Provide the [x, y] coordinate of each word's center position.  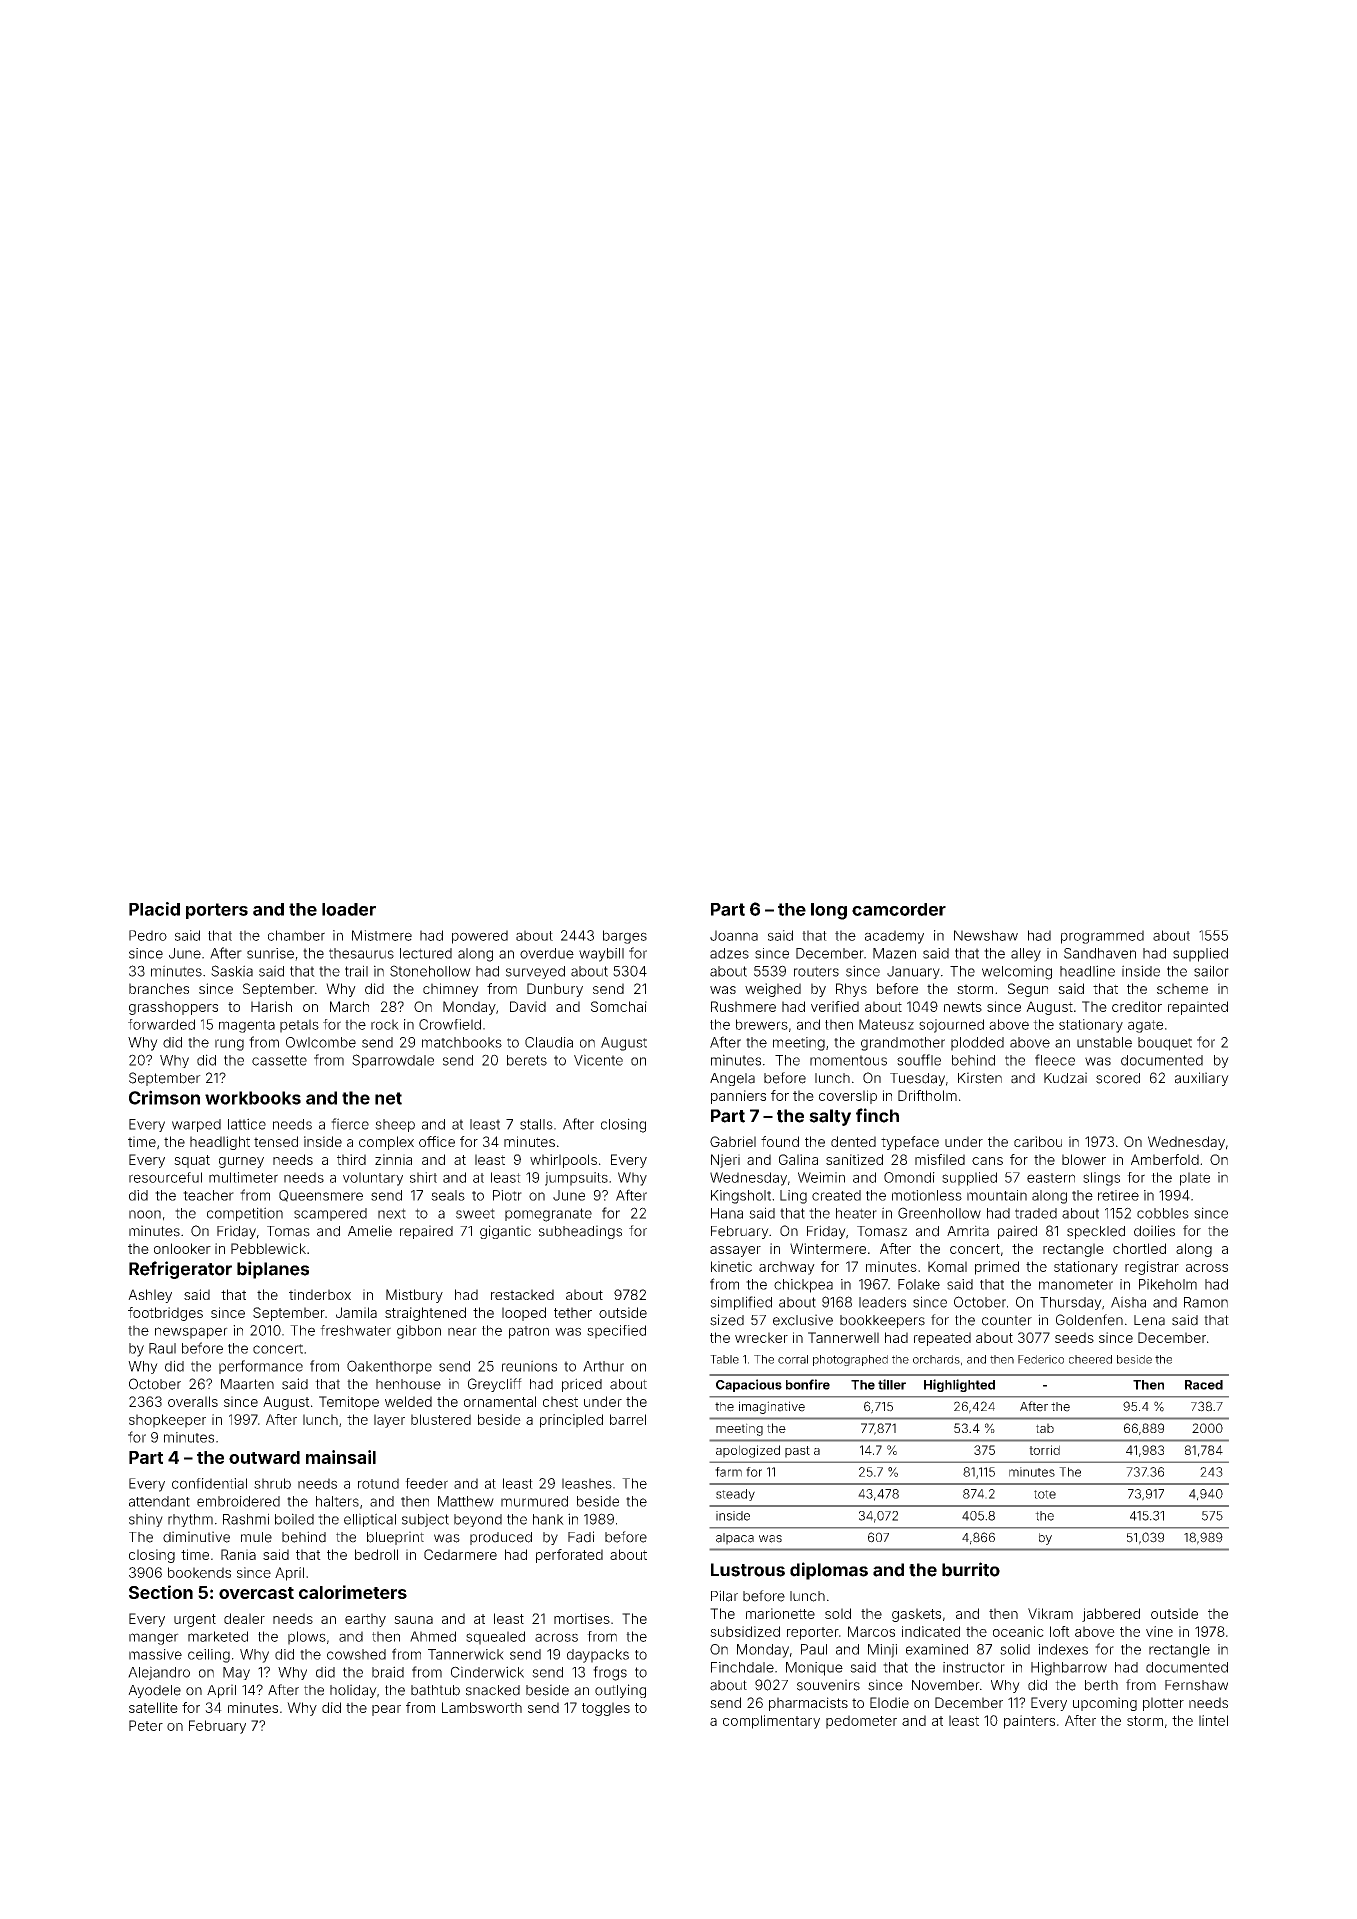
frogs [610, 1673]
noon [145, 1214]
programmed [1102, 937]
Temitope [349, 1403]
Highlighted [959, 1385]
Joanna [734, 935]
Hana [727, 1213]
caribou [1038, 1141]
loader [349, 909]
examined [937, 1649]
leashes [587, 1483]
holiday [353, 1691]
